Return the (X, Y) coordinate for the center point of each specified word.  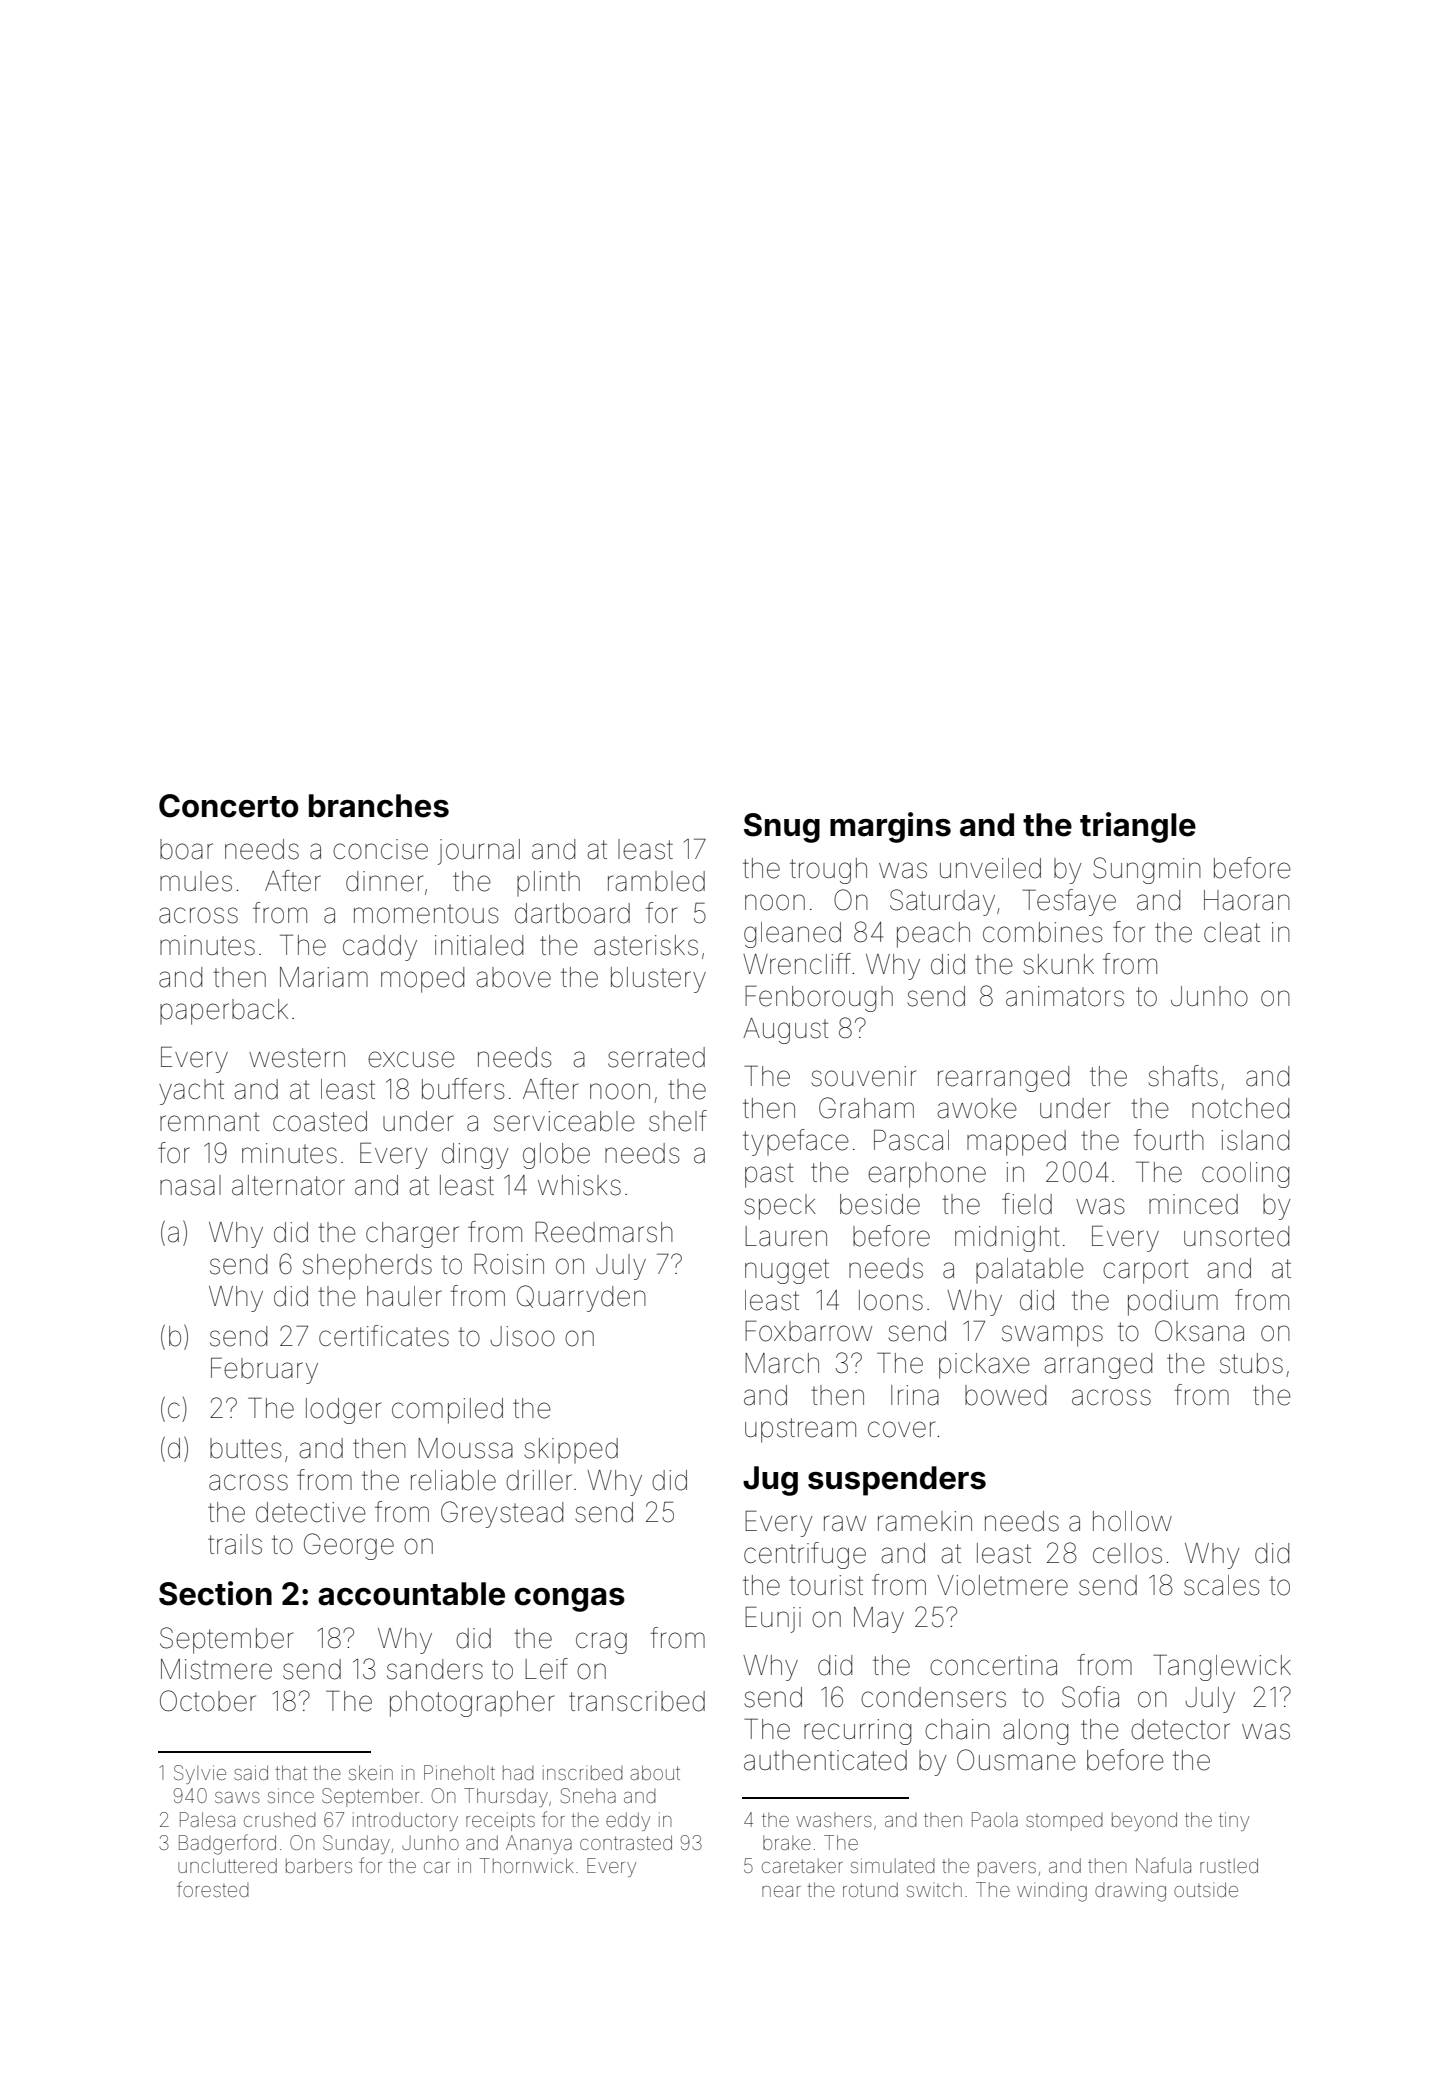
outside (1206, 1889)
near (781, 1891)
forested (213, 1889)
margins (890, 827)
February (264, 1371)
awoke (977, 1108)
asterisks (646, 945)
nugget (787, 1271)
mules (196, 881)
